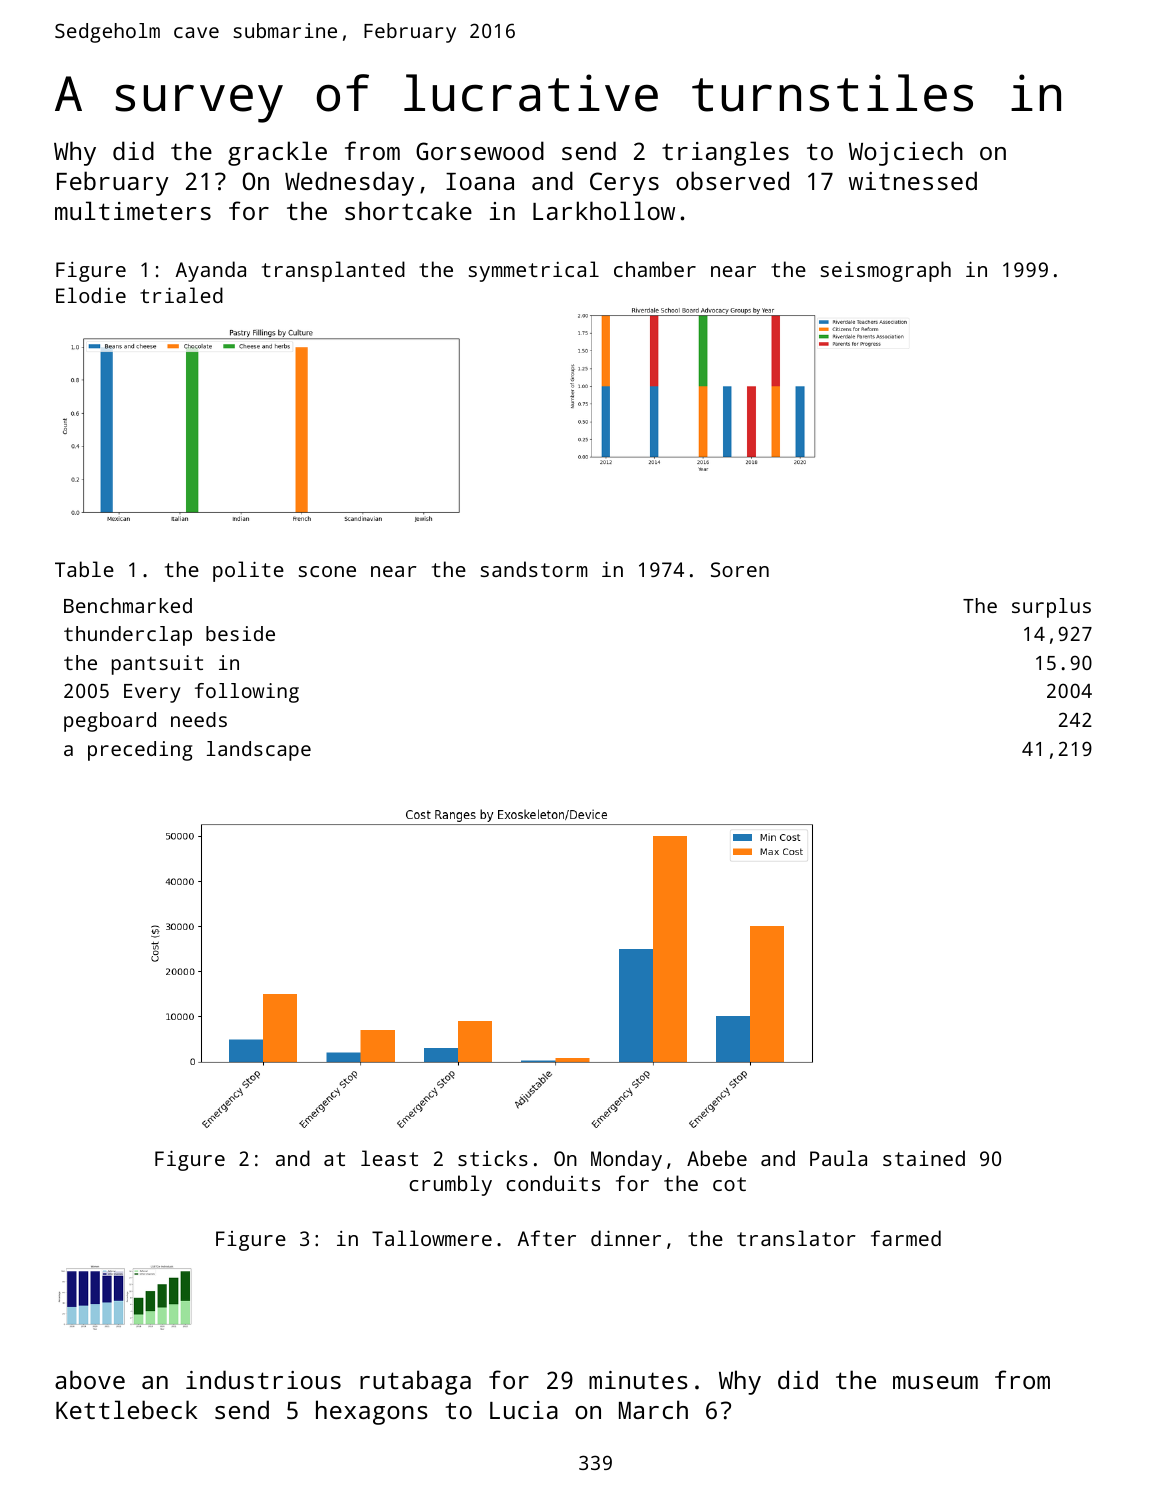 This document has height=1496, width=1156. Describe the element at coordinates (127, 1409) in the document. I see `Kettlebeck` at that location.
